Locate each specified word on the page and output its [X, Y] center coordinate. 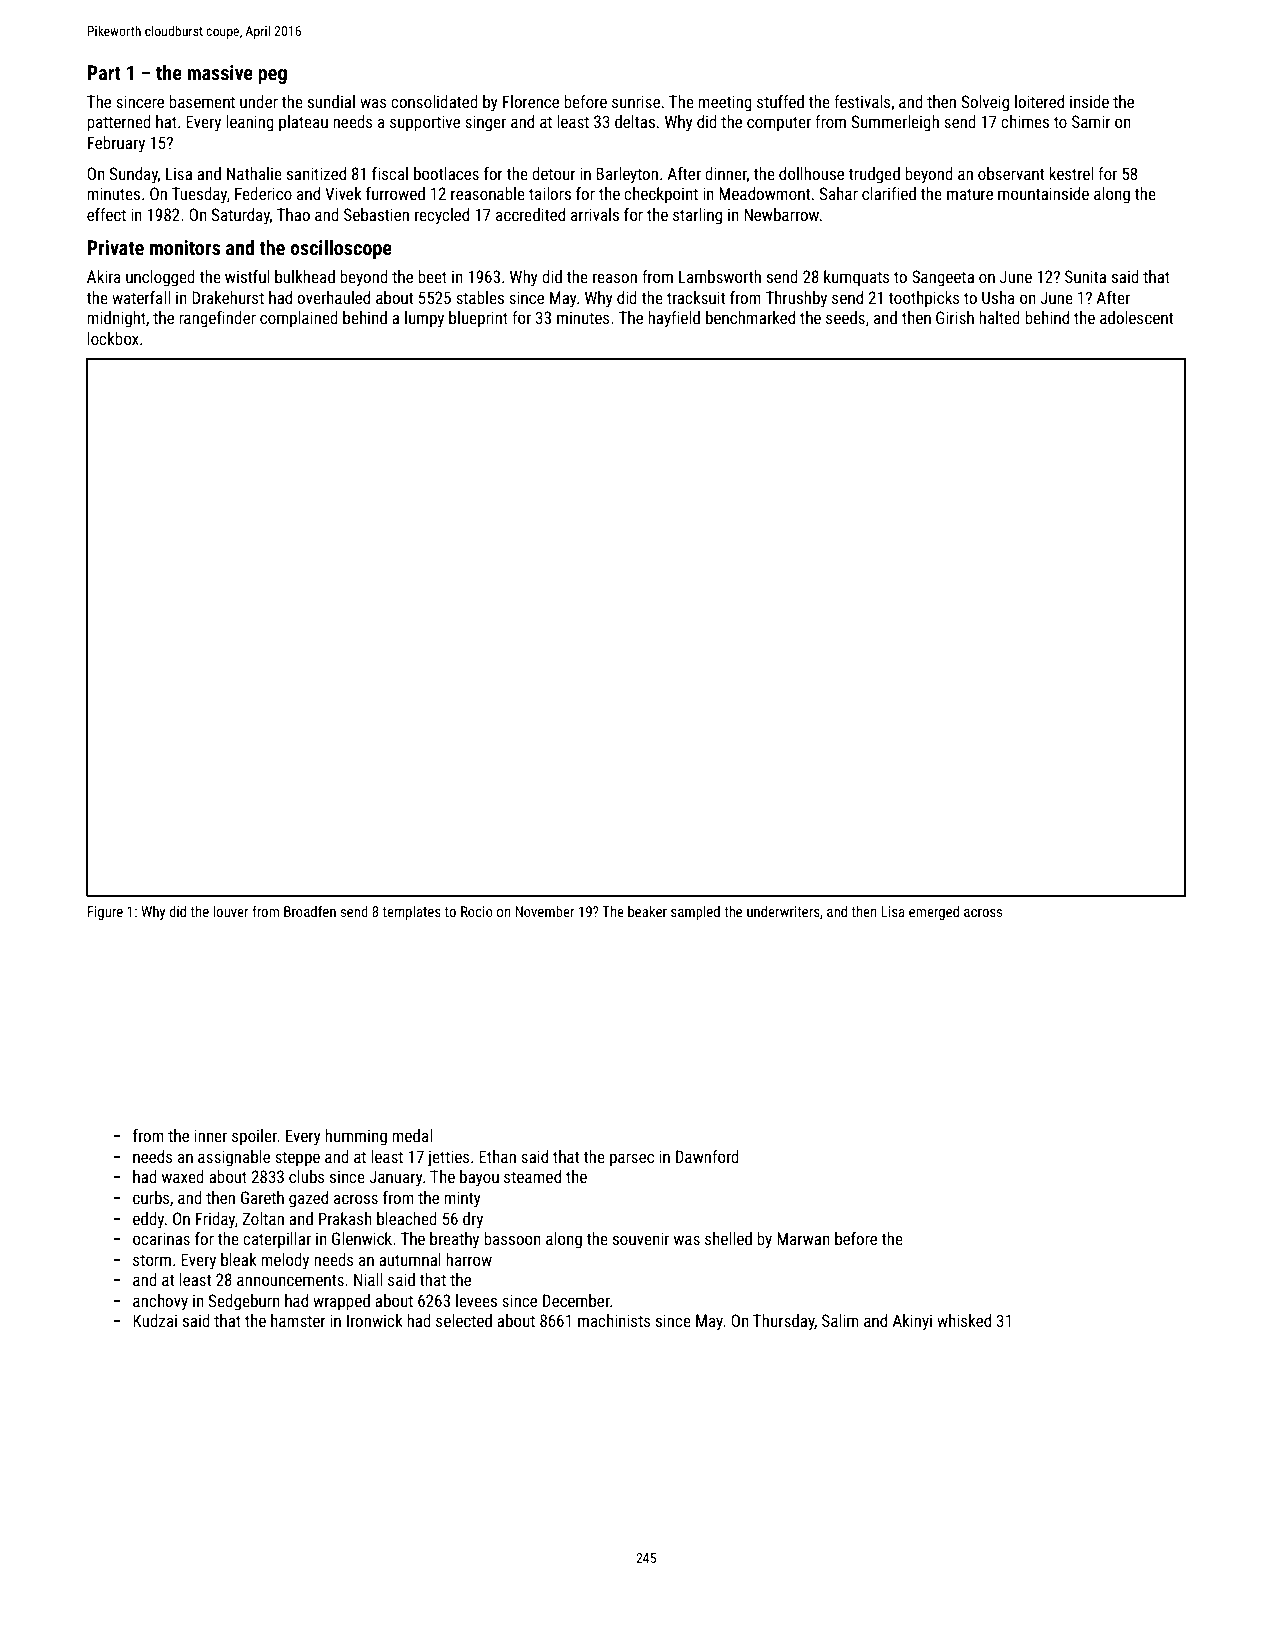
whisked [964, 1320]
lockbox [113, 338]
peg [272, 76]
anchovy [160, 1302]
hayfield [674, 319]
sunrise [636, 101]
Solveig [985, 103]
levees [476, 1300]
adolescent [1136, 317]
